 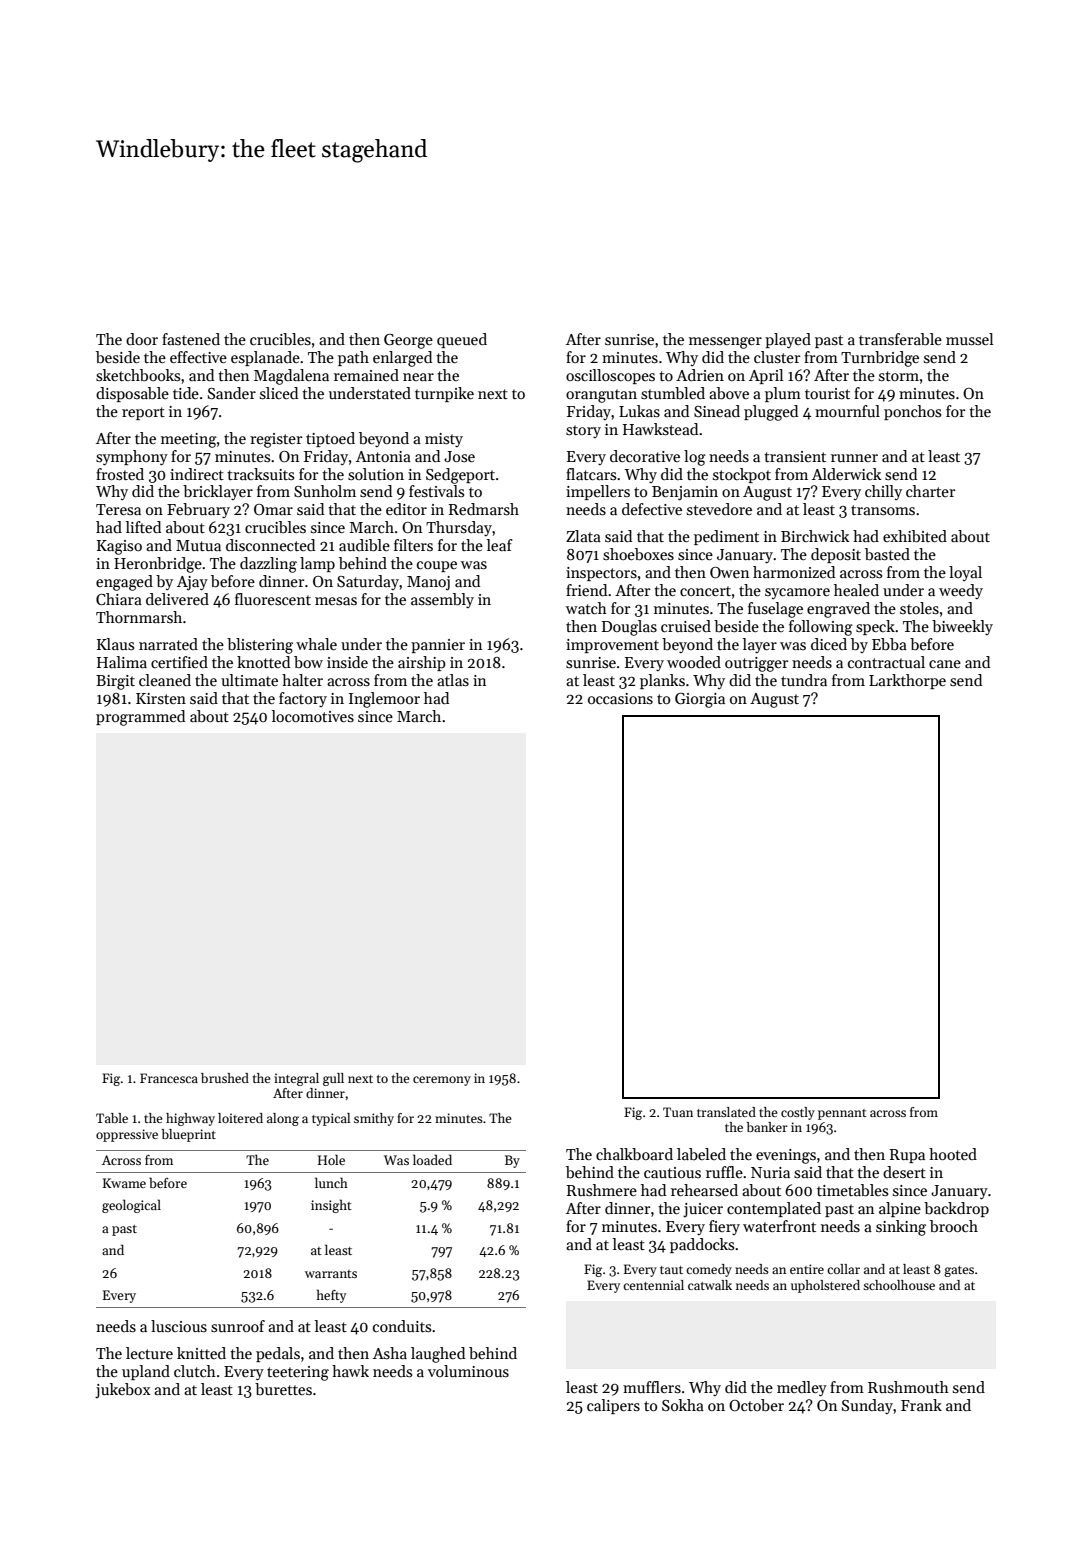 What do you see at coordinates (969, 339) in the page?
I see `mussel` at bounding box center [969, 339].
